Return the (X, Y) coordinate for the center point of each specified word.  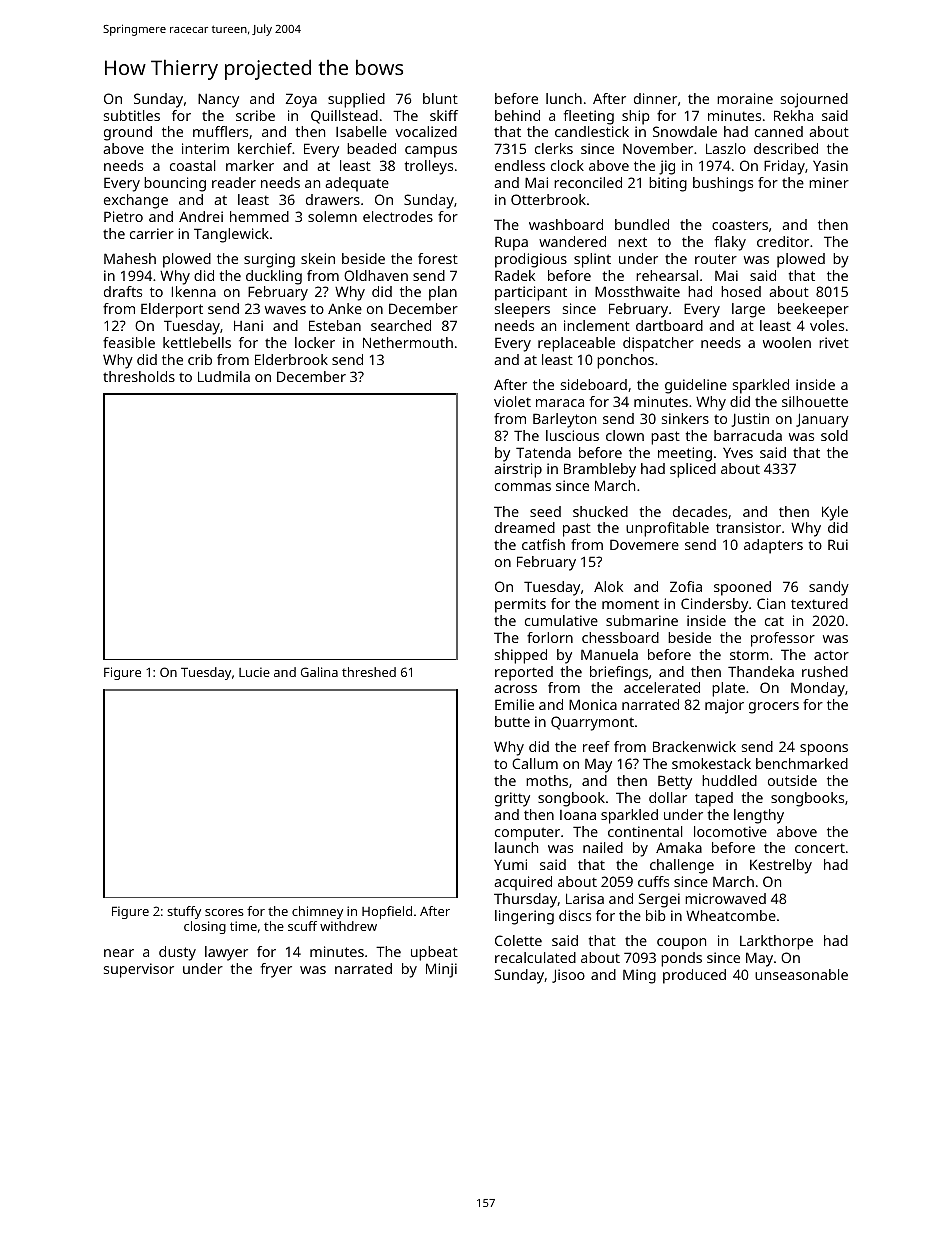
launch (516, 847)
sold (834, 435)
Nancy (218, 100)
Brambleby (600, 470)
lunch (564, 98)
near (119, 953)
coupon (681, 944)
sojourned (814, 100)
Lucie (254, 672)
